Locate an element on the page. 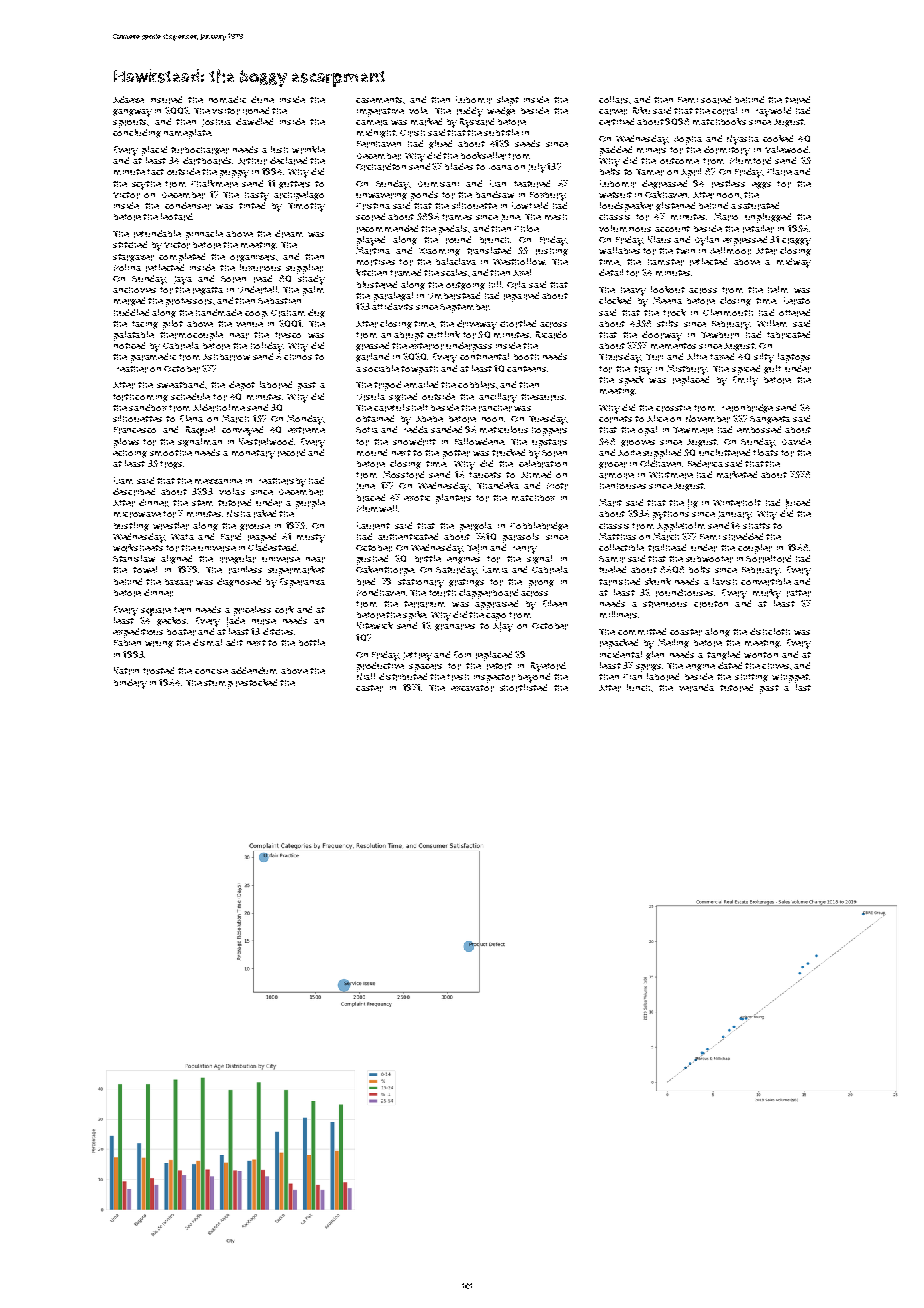 The image size is (924, 1308). sandbox is located at coordinates (148, 407).
